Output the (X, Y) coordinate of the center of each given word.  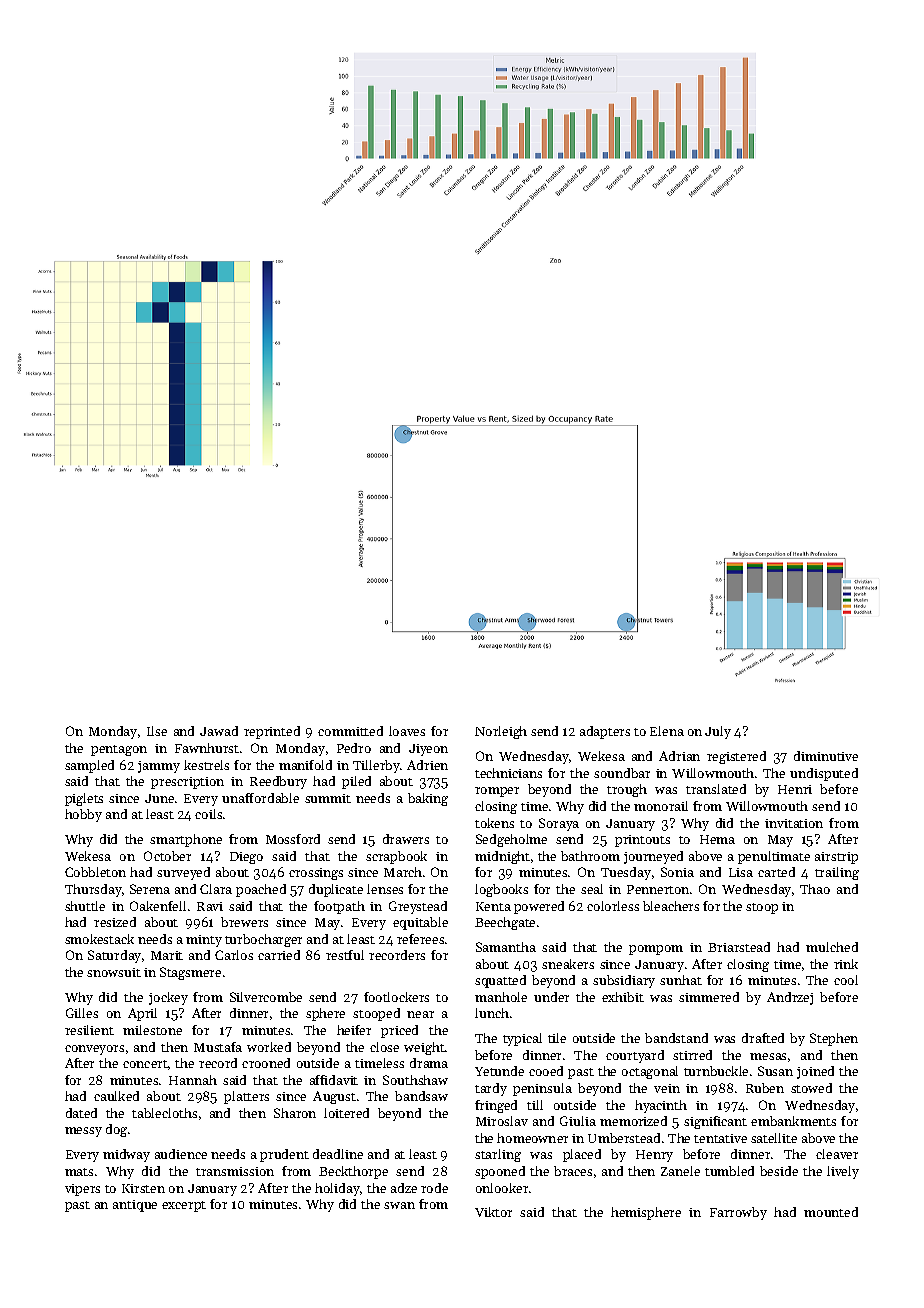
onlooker (502, 1188)
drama (429, 1063)
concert (145, 1064)
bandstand (676, 1038)
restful (345, 955)
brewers (244, 922)
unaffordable (260, 798)
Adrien (427, 765)
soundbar (622, 773)
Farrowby (738, 1213)
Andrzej (790, 998)
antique (135, 1206)
